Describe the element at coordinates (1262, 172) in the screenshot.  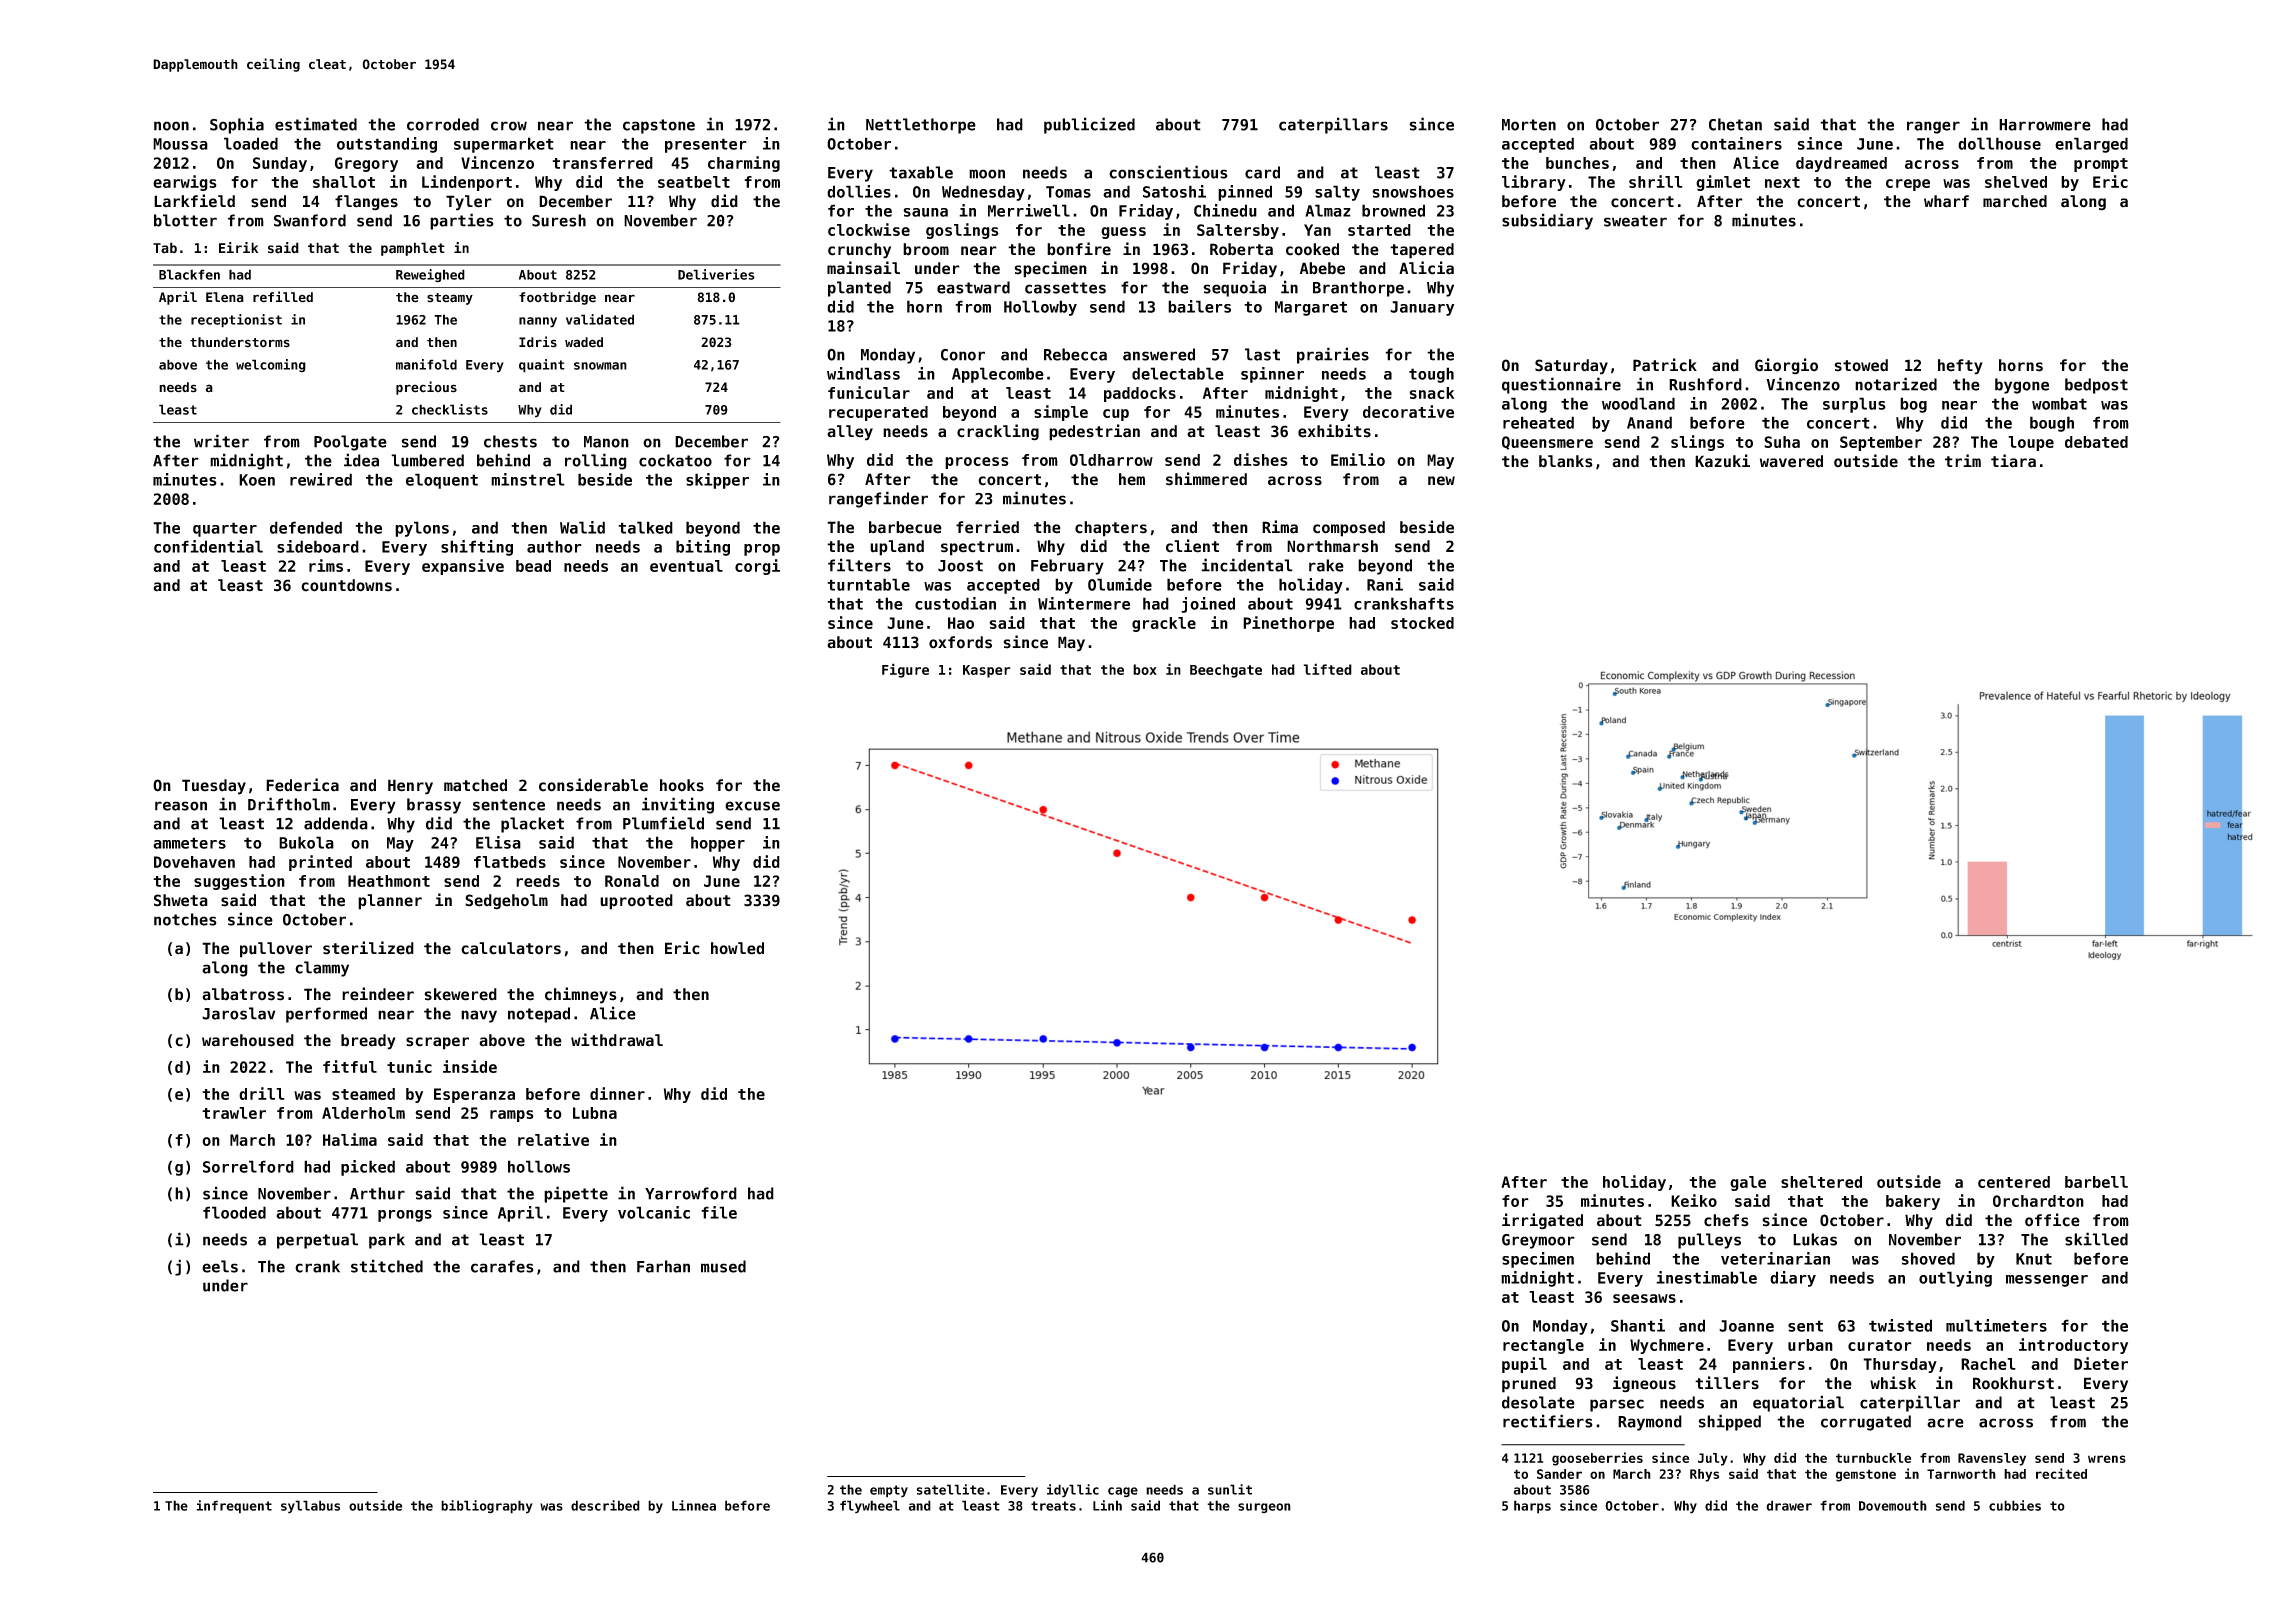
I see `card` at that location.
